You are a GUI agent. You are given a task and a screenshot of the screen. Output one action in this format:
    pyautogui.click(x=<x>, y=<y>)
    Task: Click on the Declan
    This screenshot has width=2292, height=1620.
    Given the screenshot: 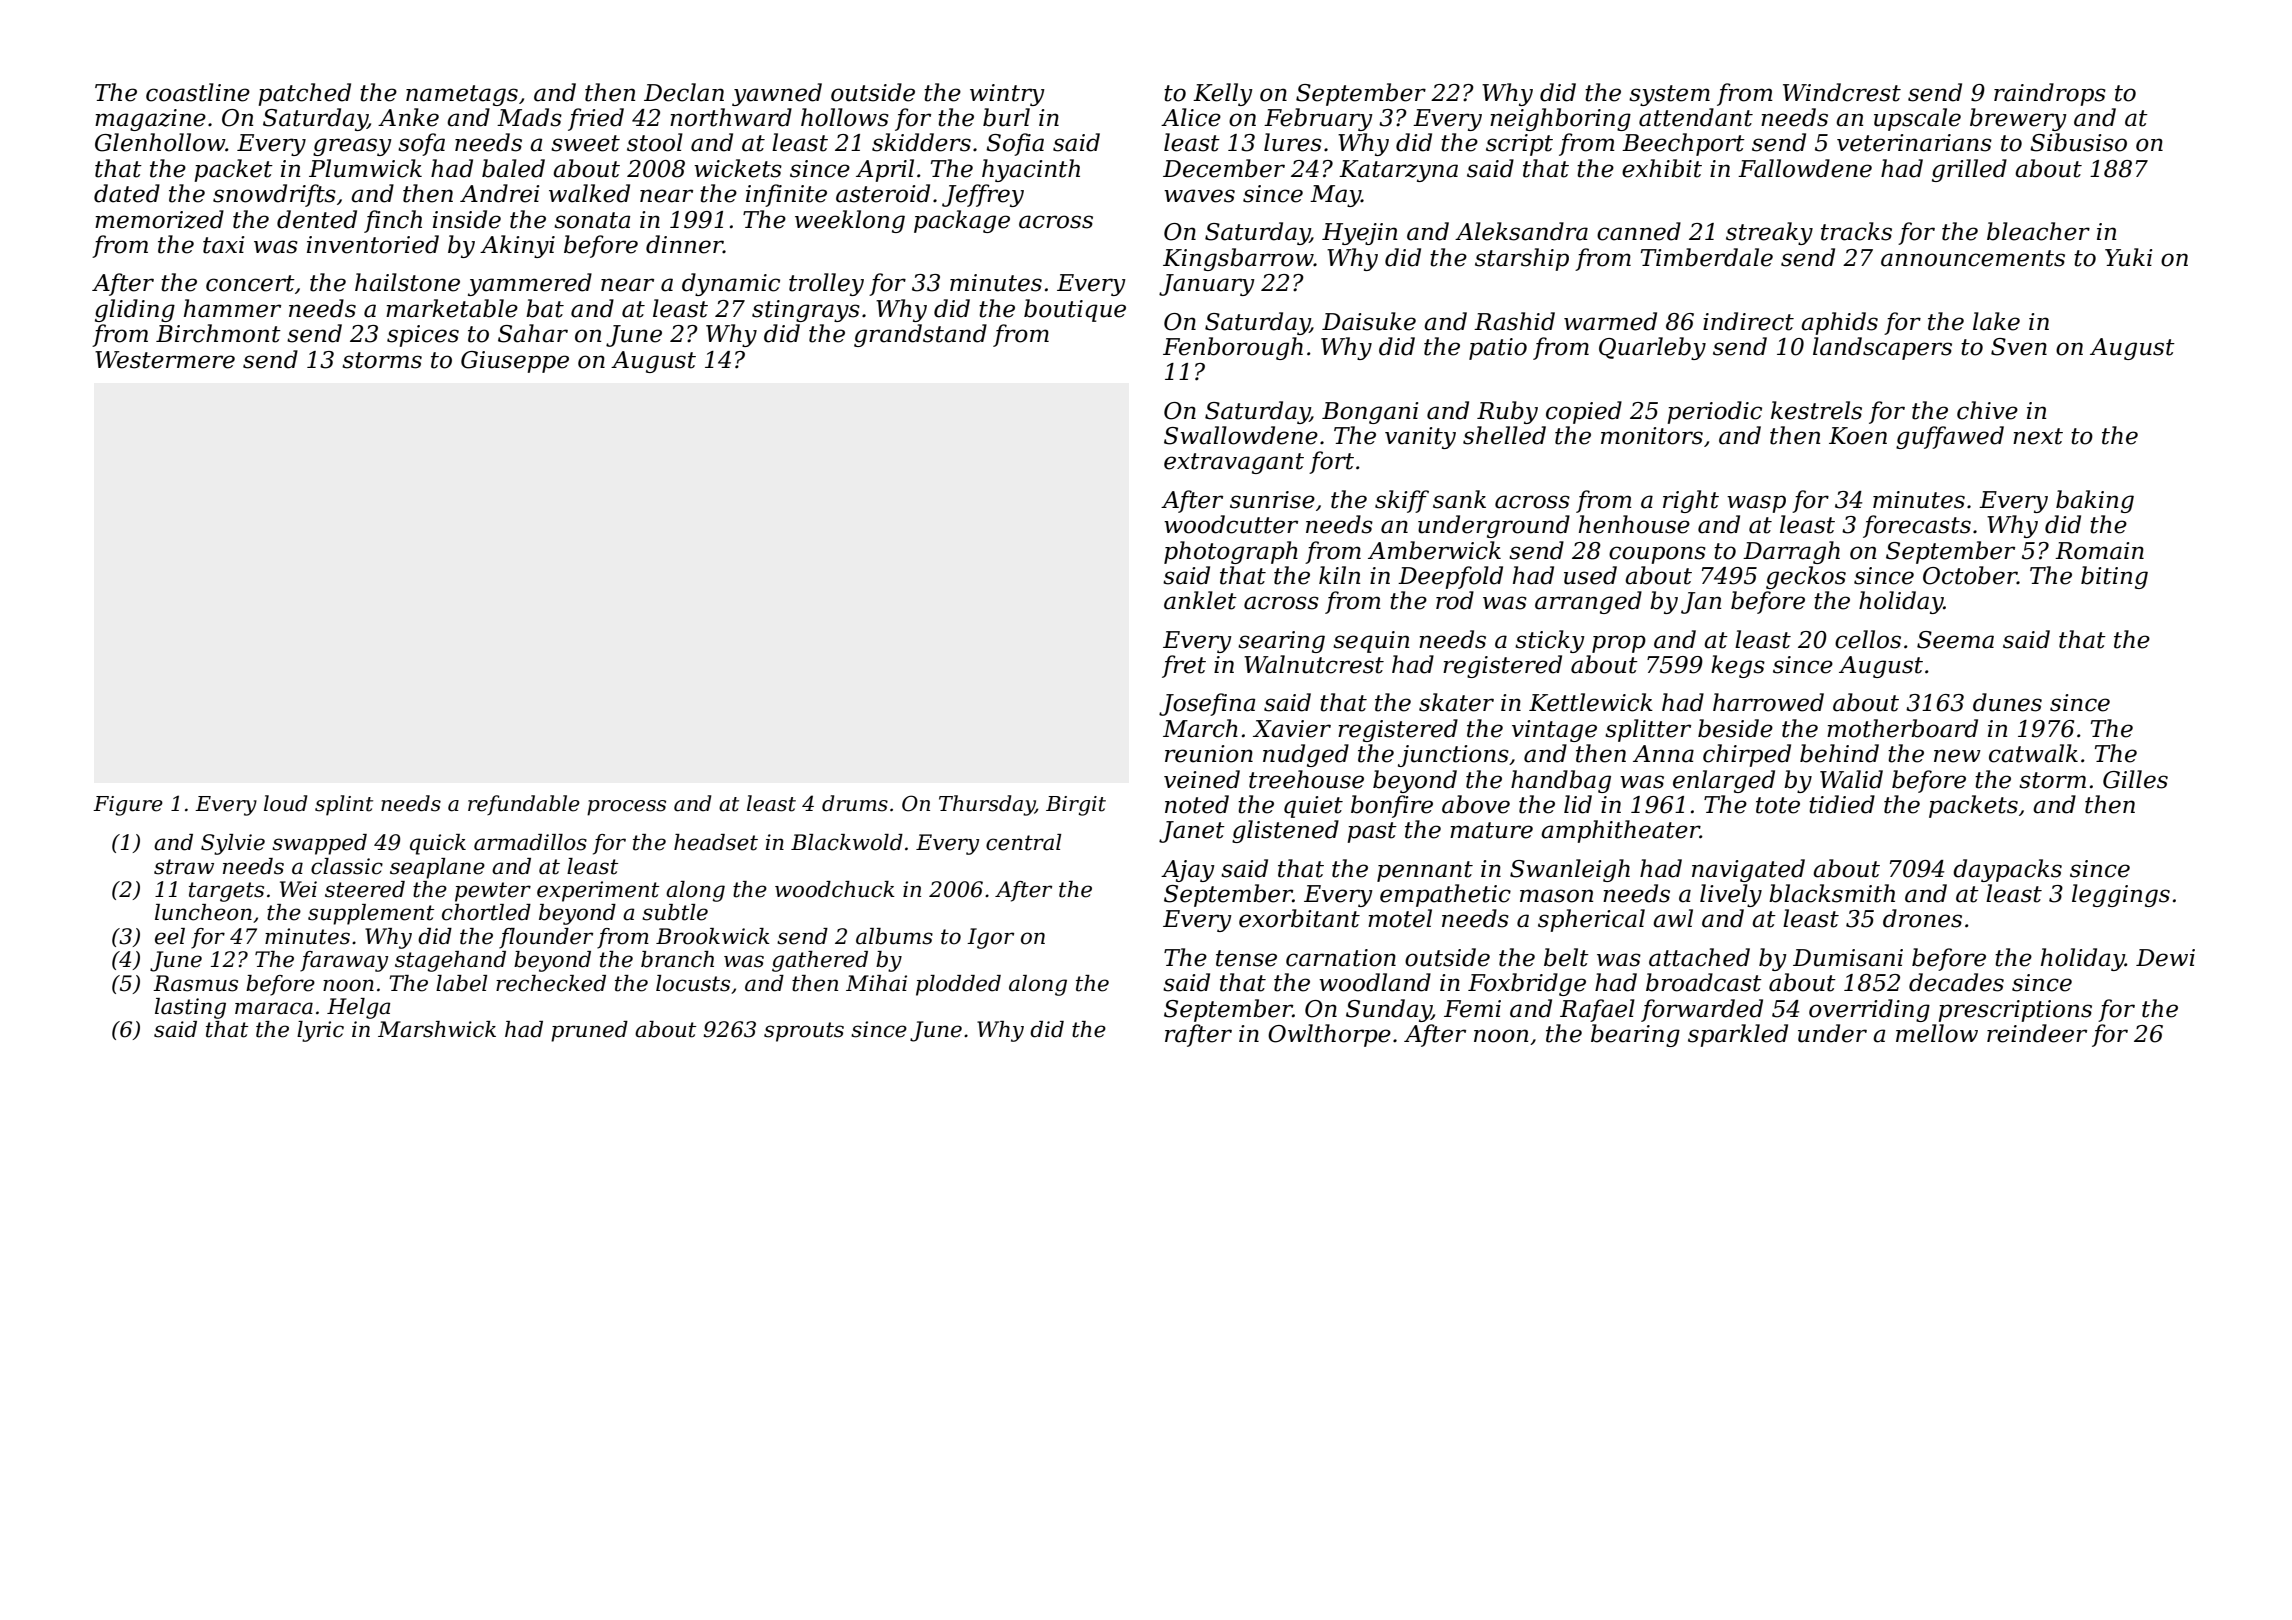 What is the action you would take?
    pyautogui.click(x=684, y=92)
